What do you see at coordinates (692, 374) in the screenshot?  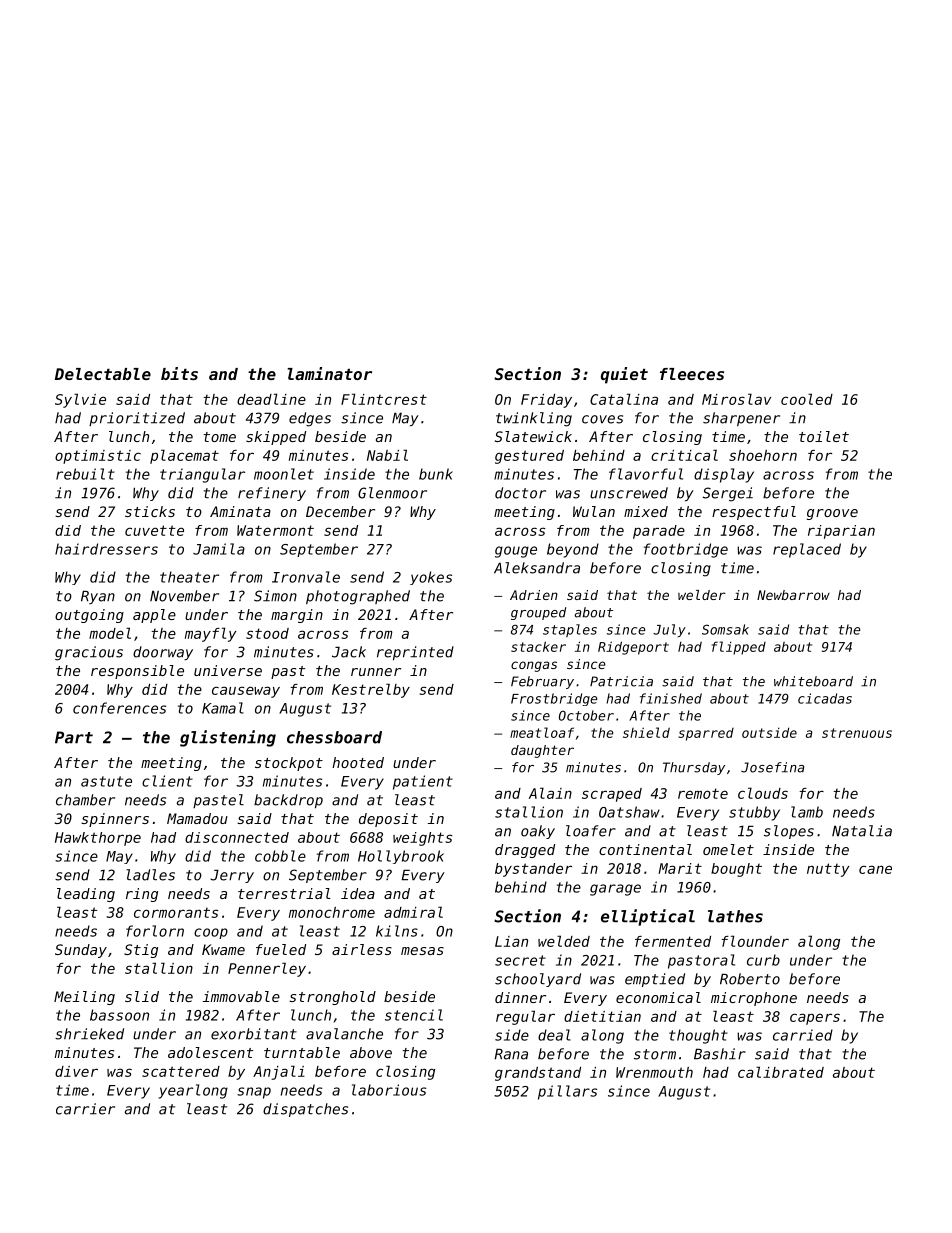 I see `fleeces` at bounding box center [692, 374].
